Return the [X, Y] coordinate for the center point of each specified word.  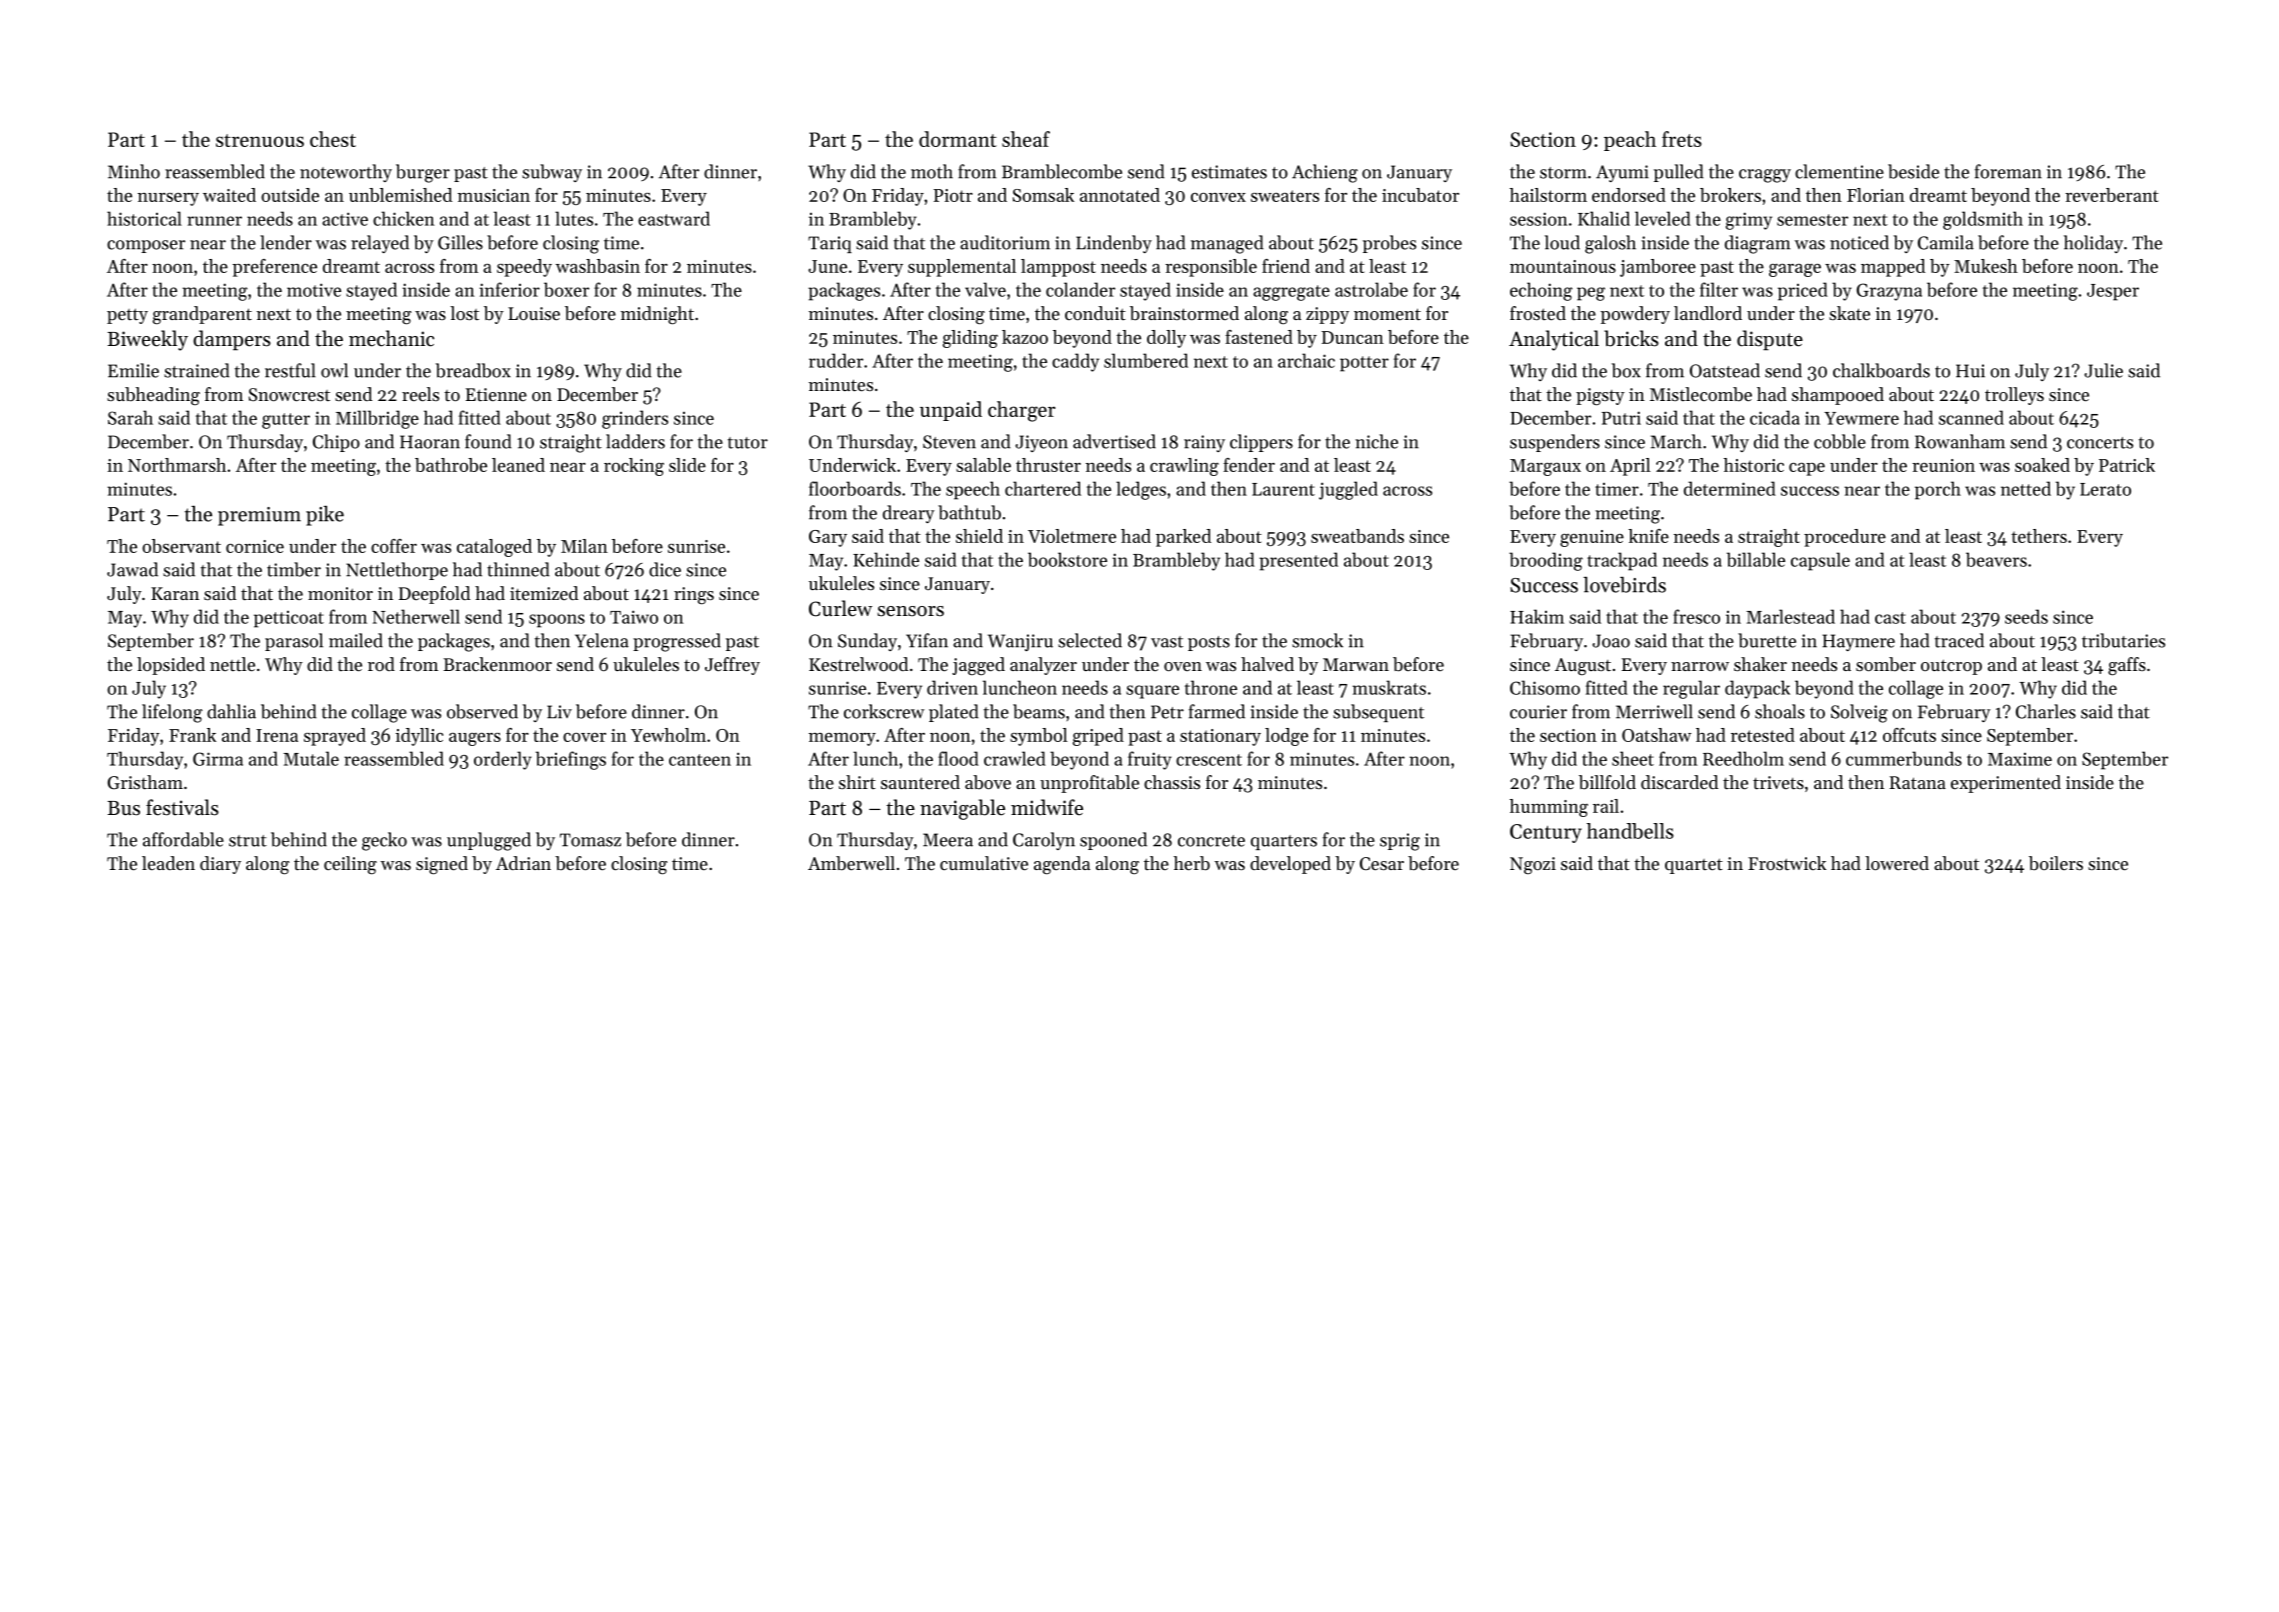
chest [333, 139]
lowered [1897, 863]
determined [1730, 488]
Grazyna [1889, 292]
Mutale [311, 758]
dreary [909, 514]
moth [932, 171]
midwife [1047, 807]
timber [294, 569]
